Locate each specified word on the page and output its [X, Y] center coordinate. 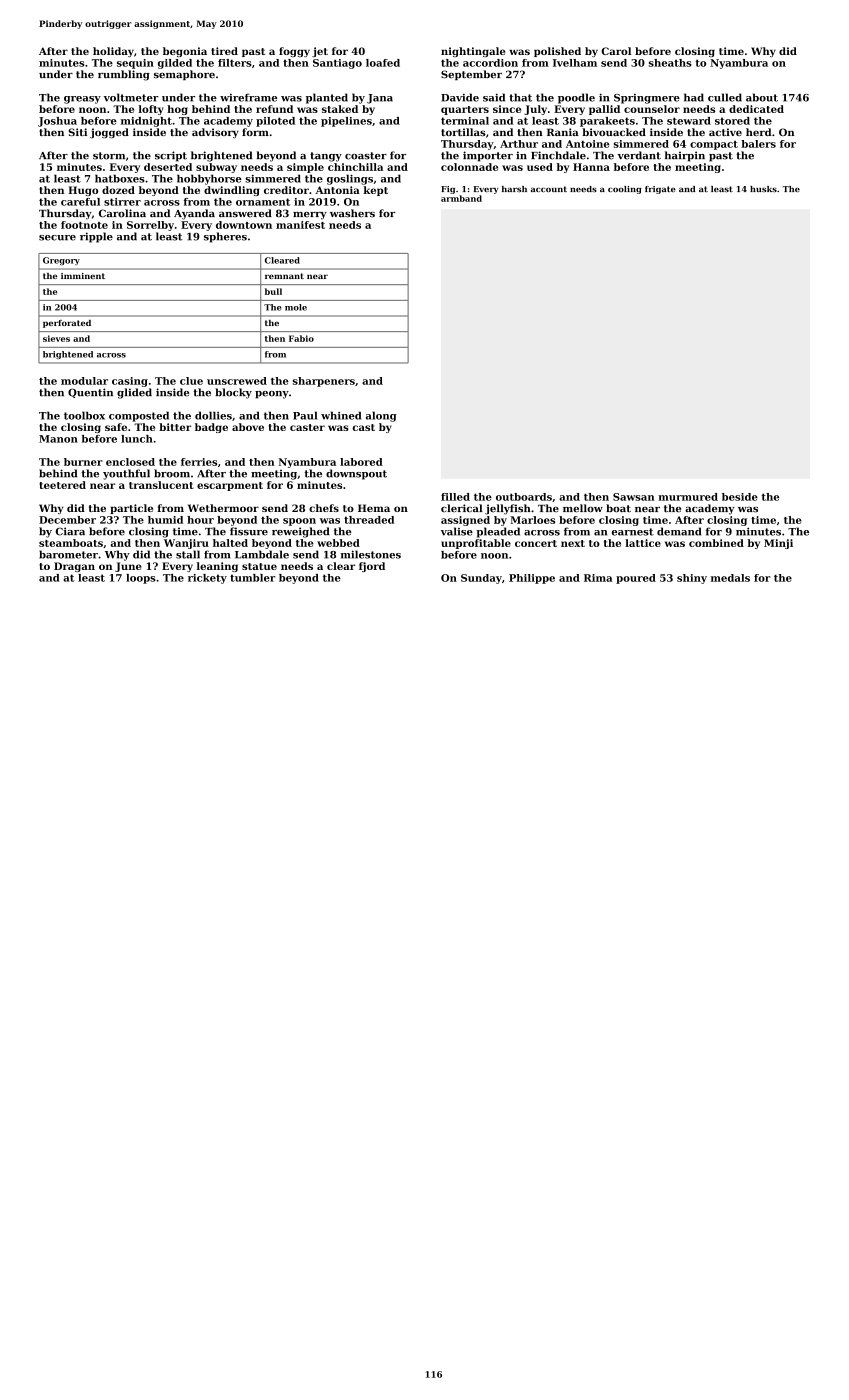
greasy [82, 100]
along [381, 416]
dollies [213, 415]
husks [763, 189]
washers [352, 213]
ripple [96, 237]
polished [557, 52]
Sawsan [634, 497]
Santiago [337, 64]
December [67, 520]
